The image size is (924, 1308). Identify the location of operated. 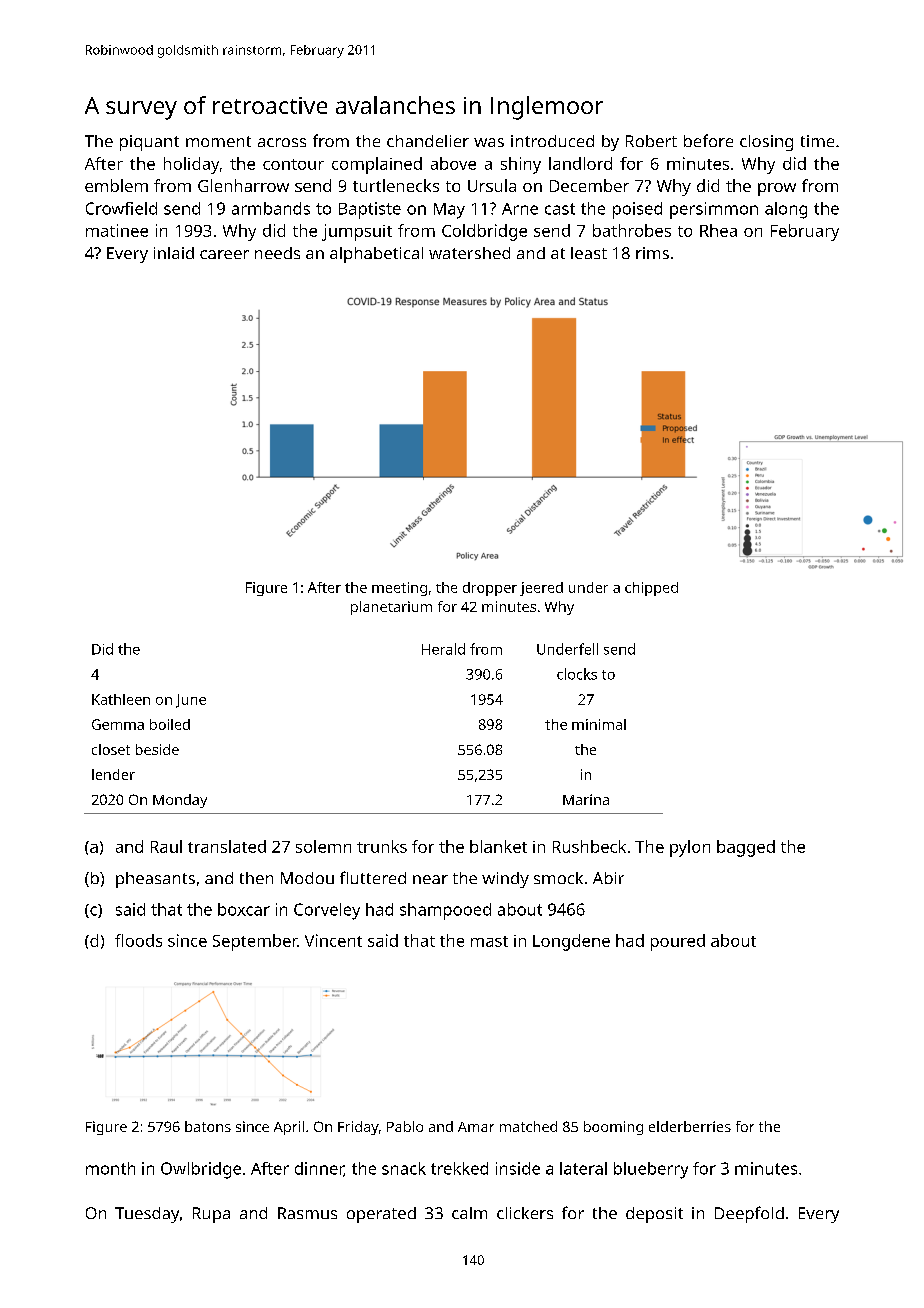
(381, 1215).
